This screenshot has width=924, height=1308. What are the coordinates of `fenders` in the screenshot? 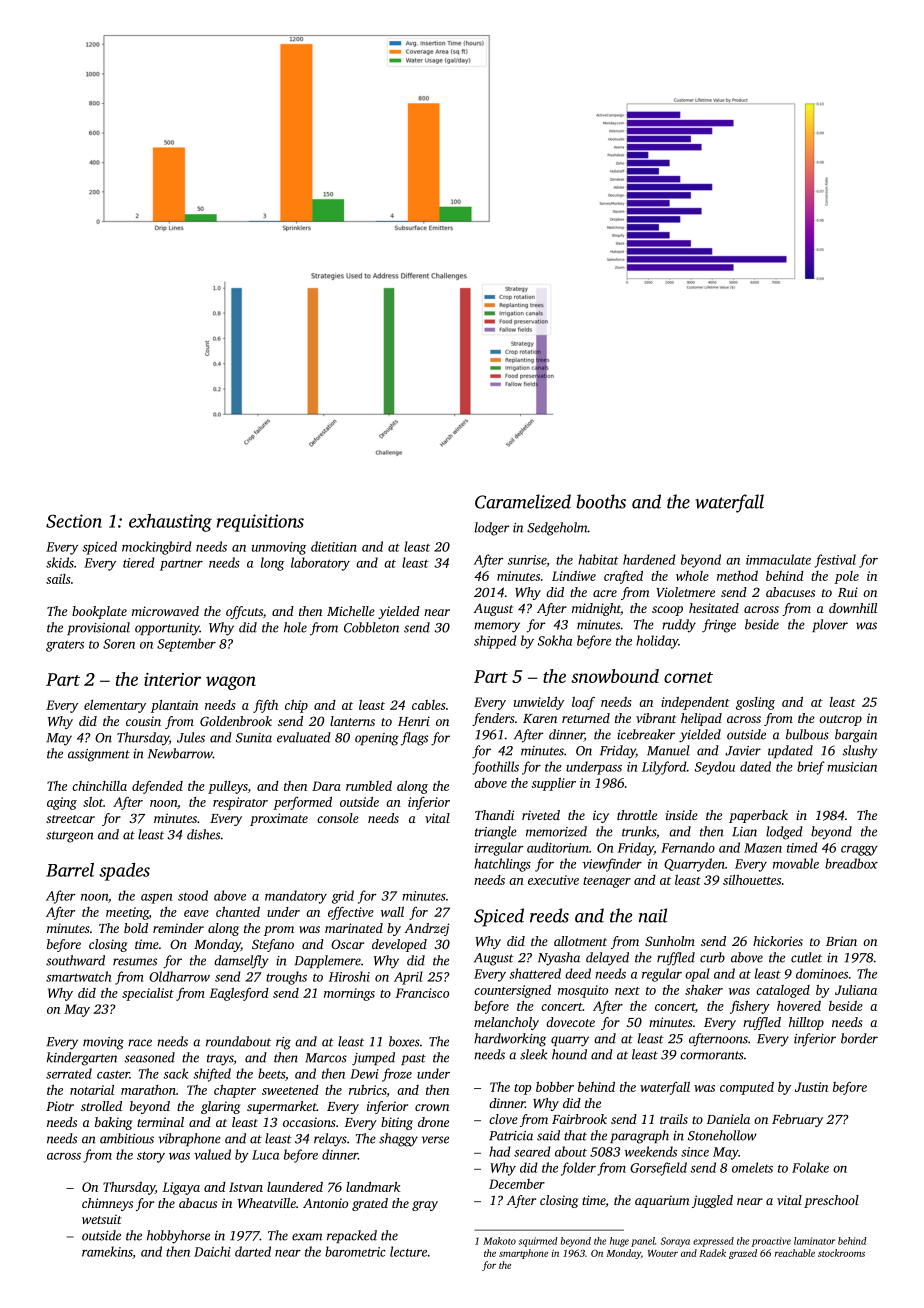 It's located at (493, 719).
